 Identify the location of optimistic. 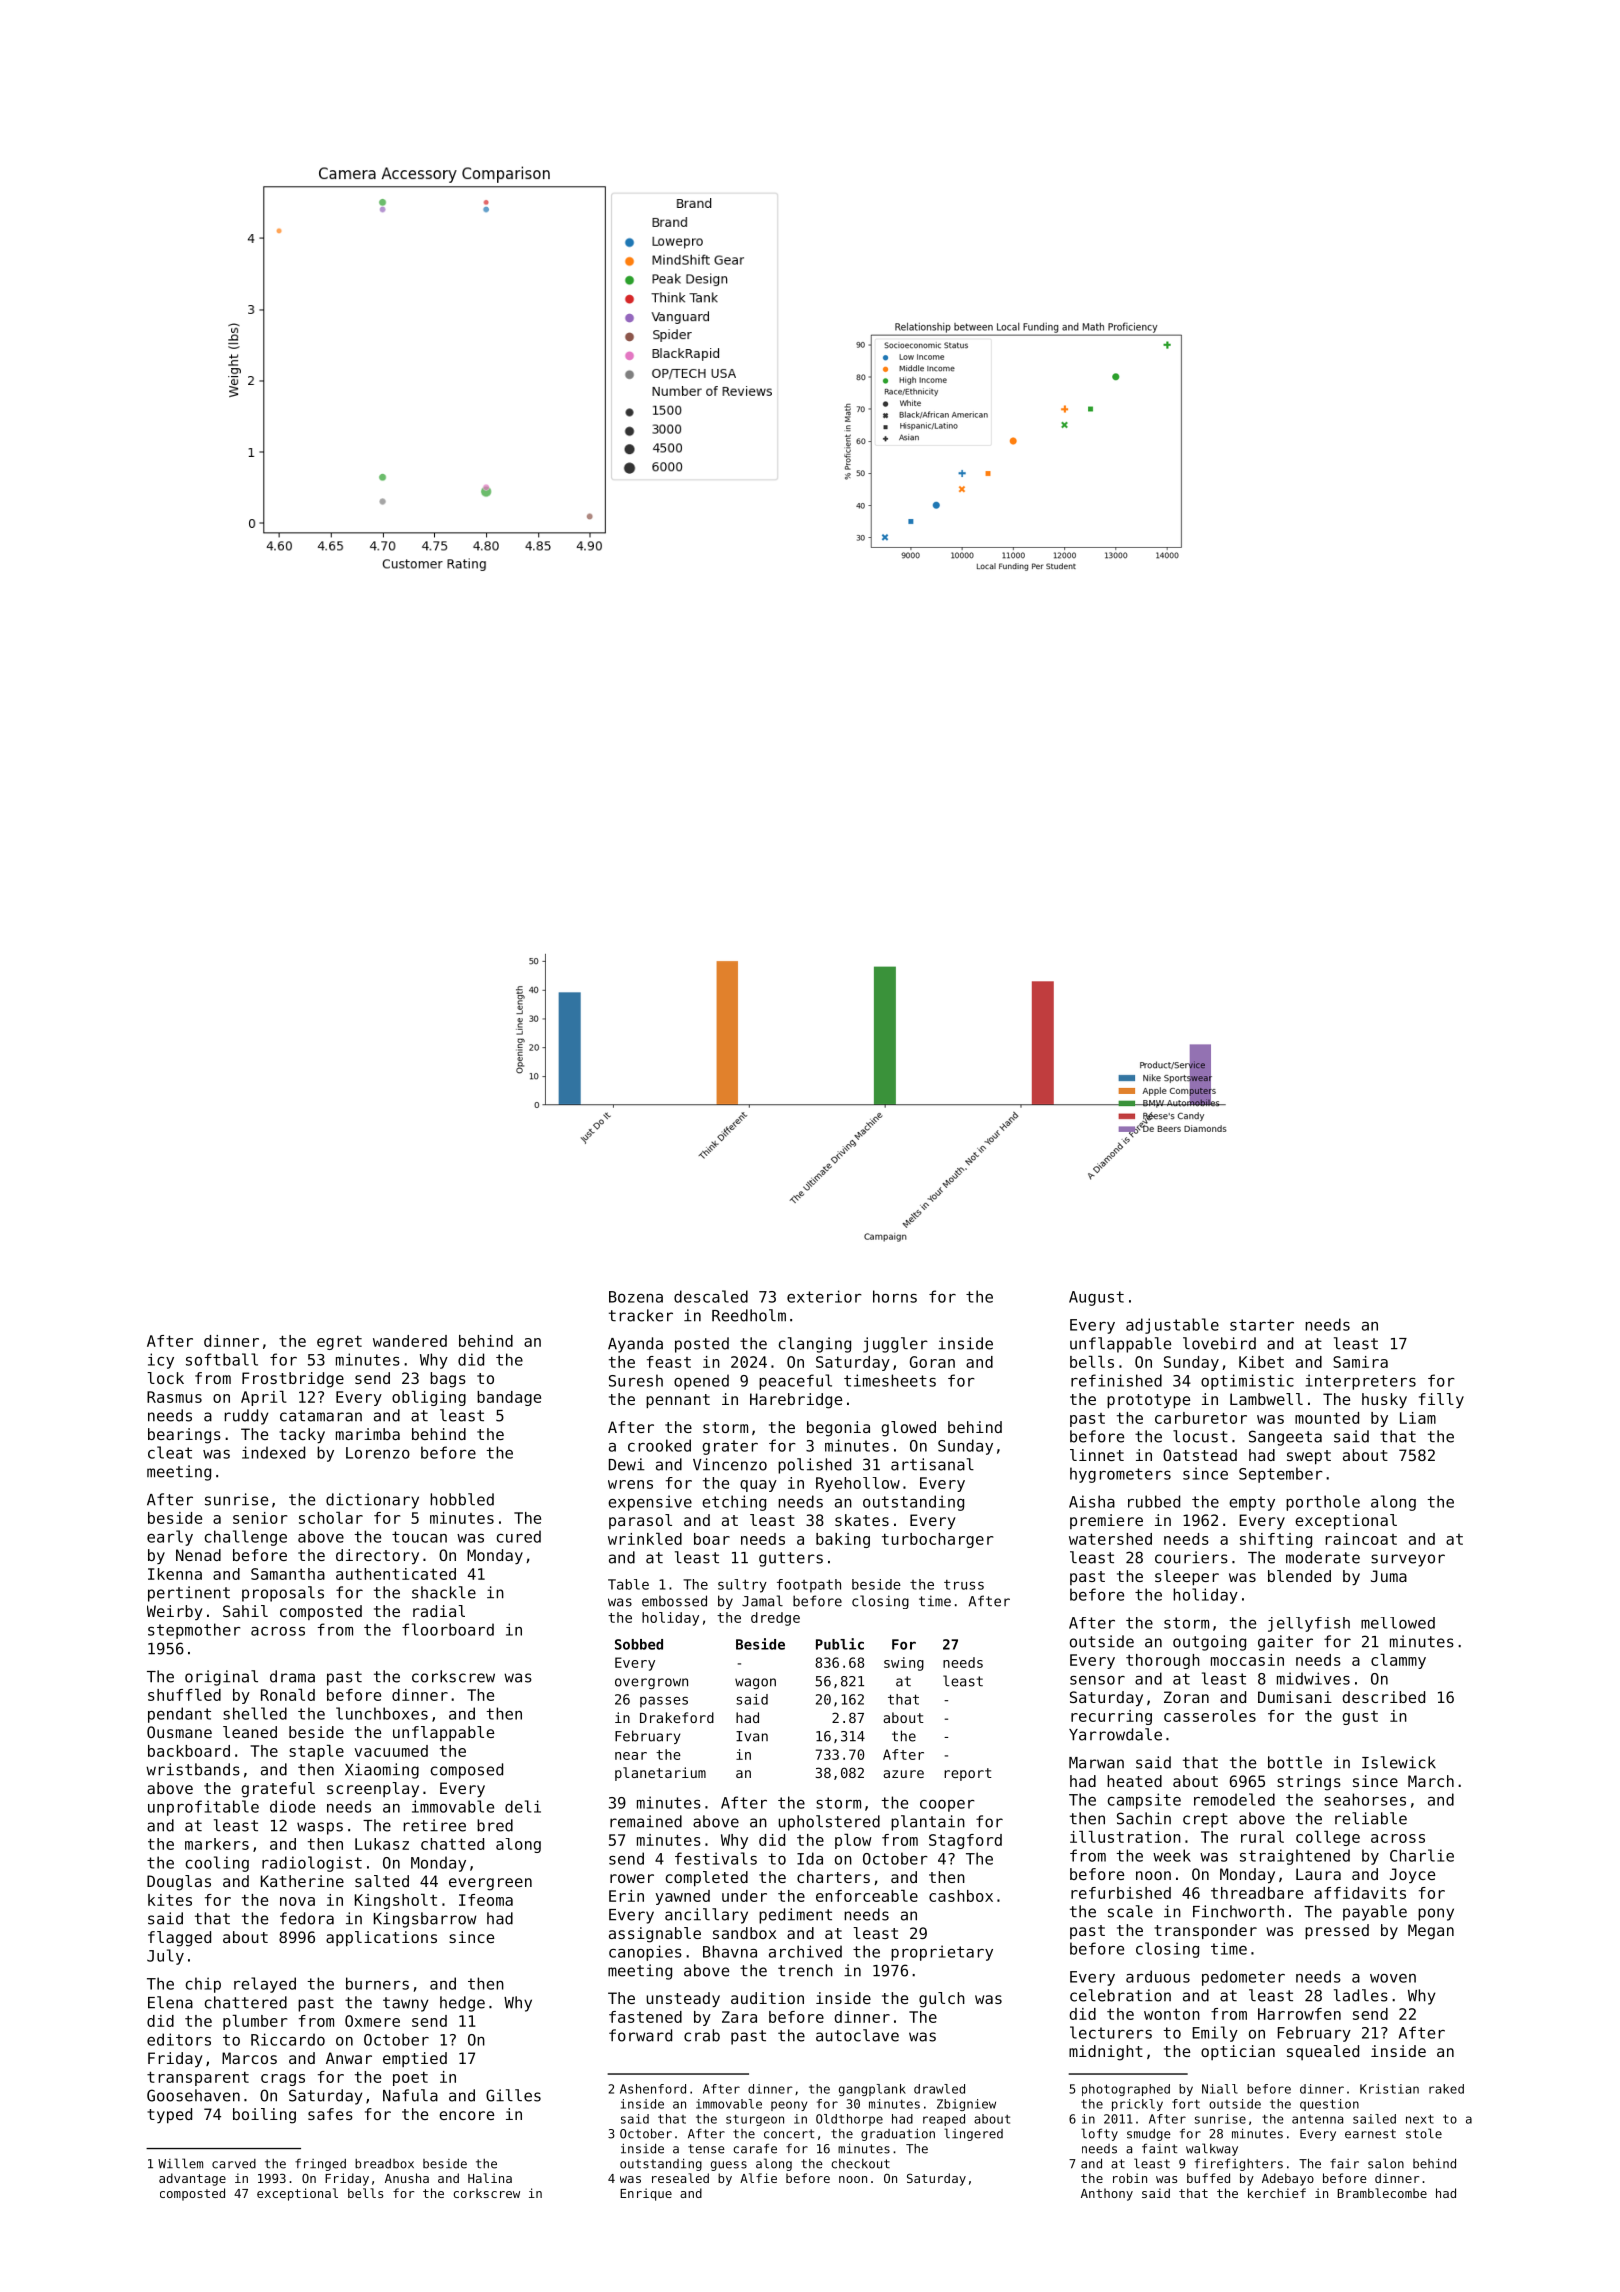
(1247, 1382).
